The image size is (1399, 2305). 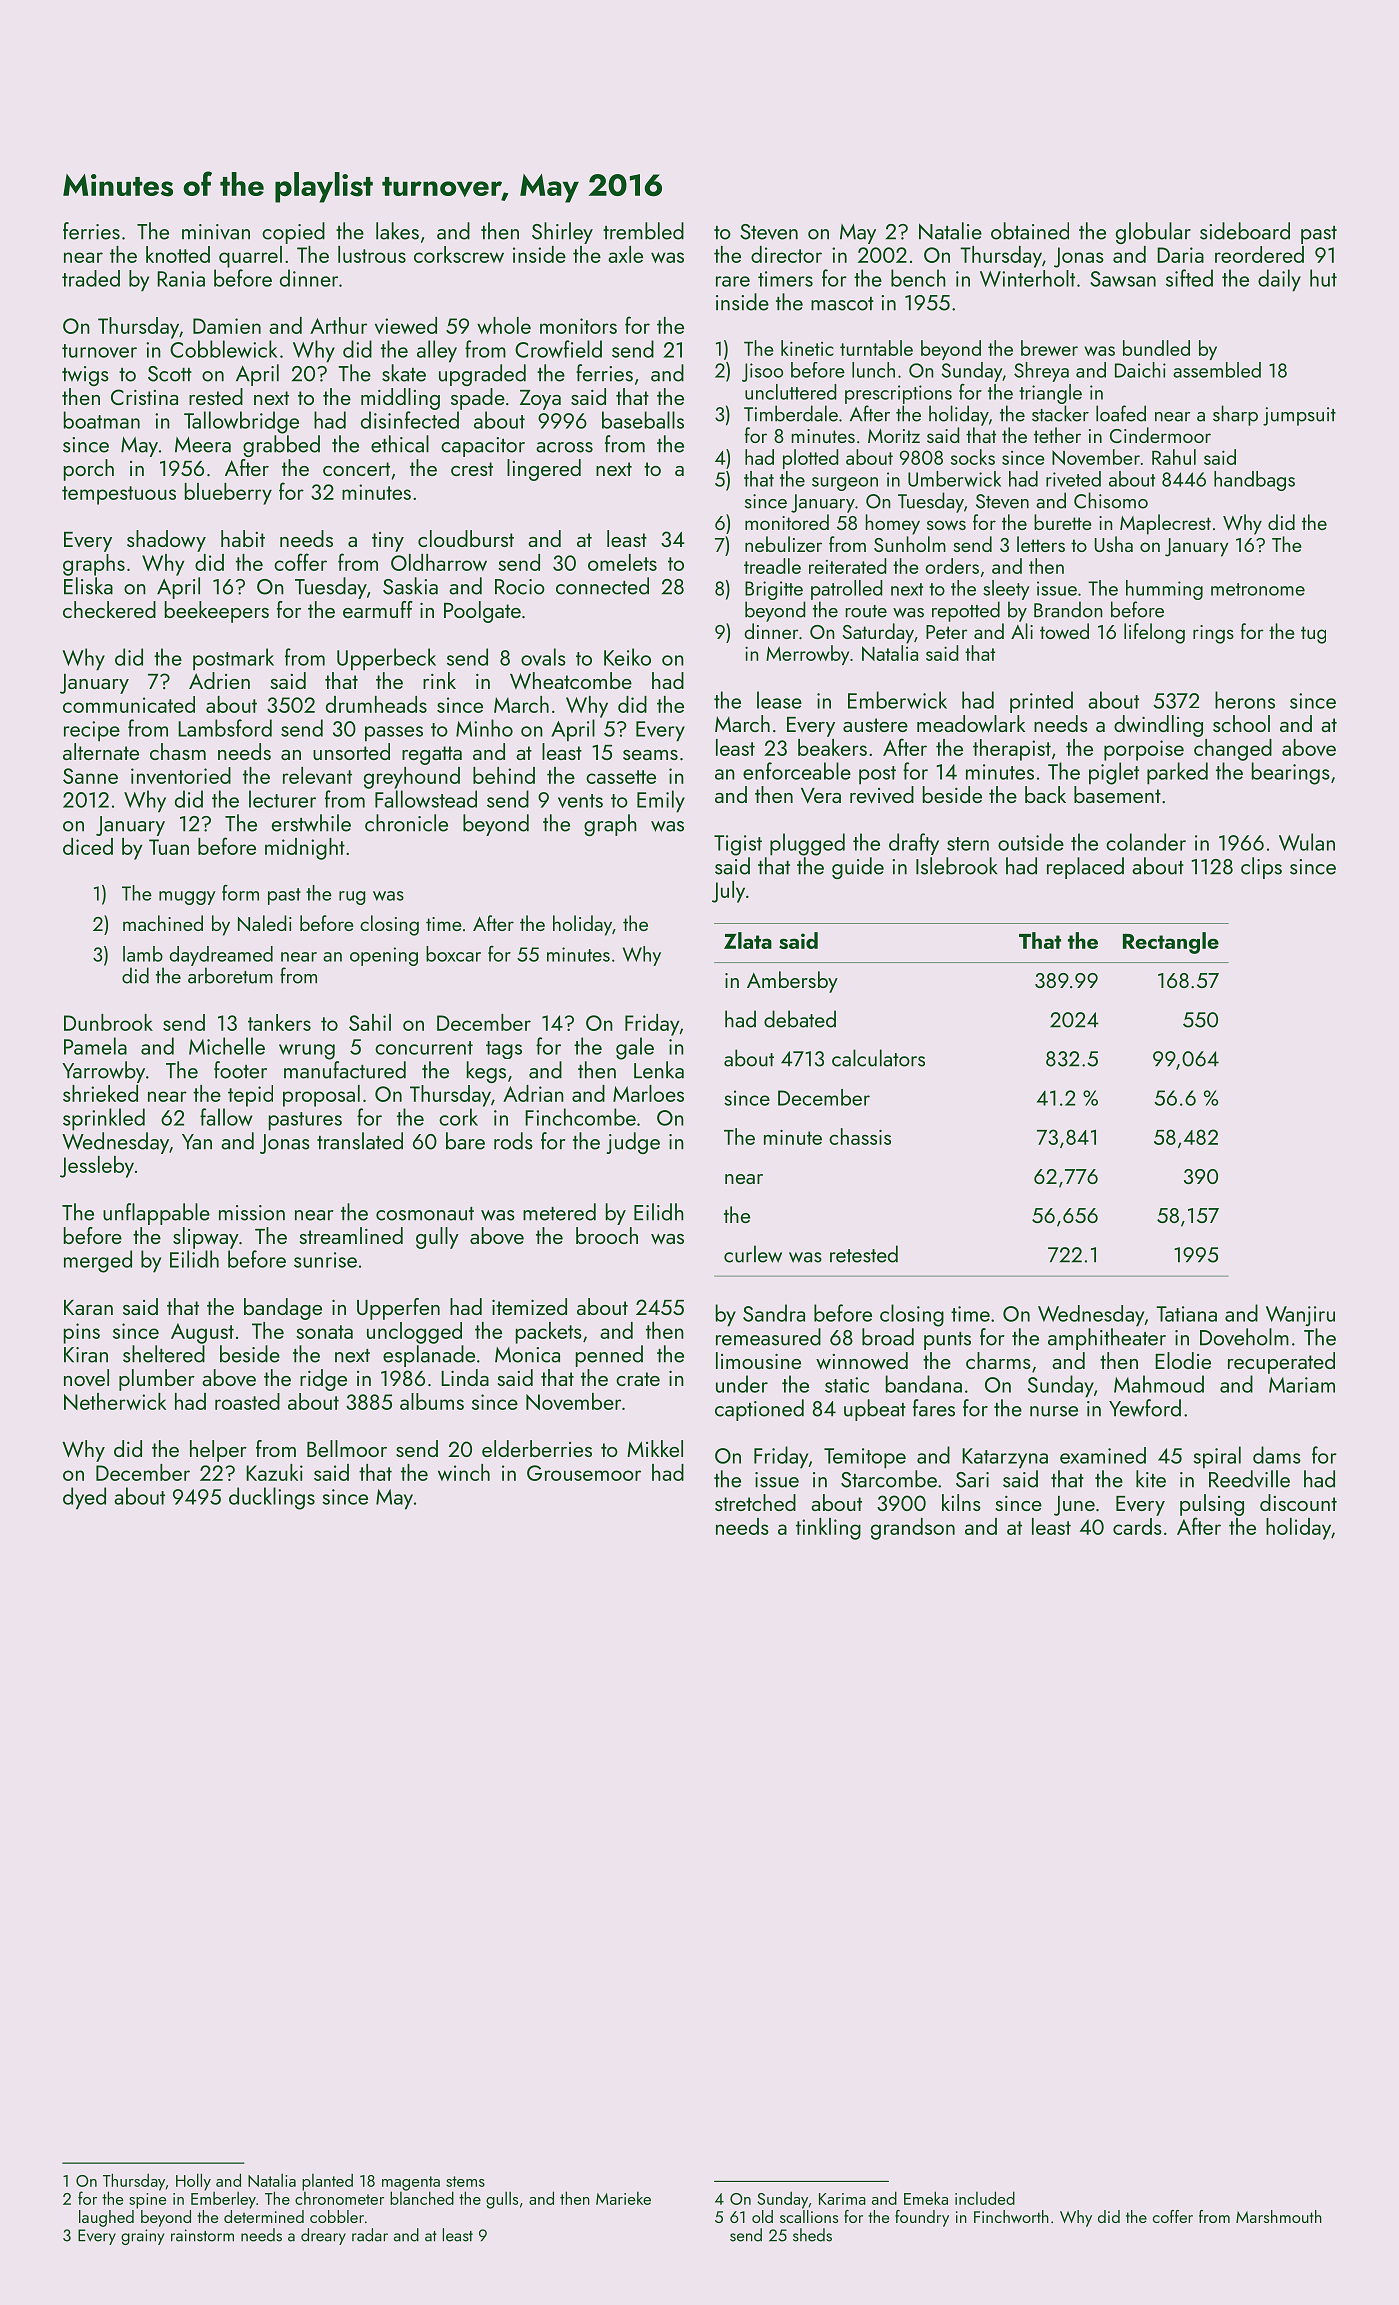 What do you see at coordinates (622, 562) in the page?
I see `omelets` at bounding box center [622, 562].
